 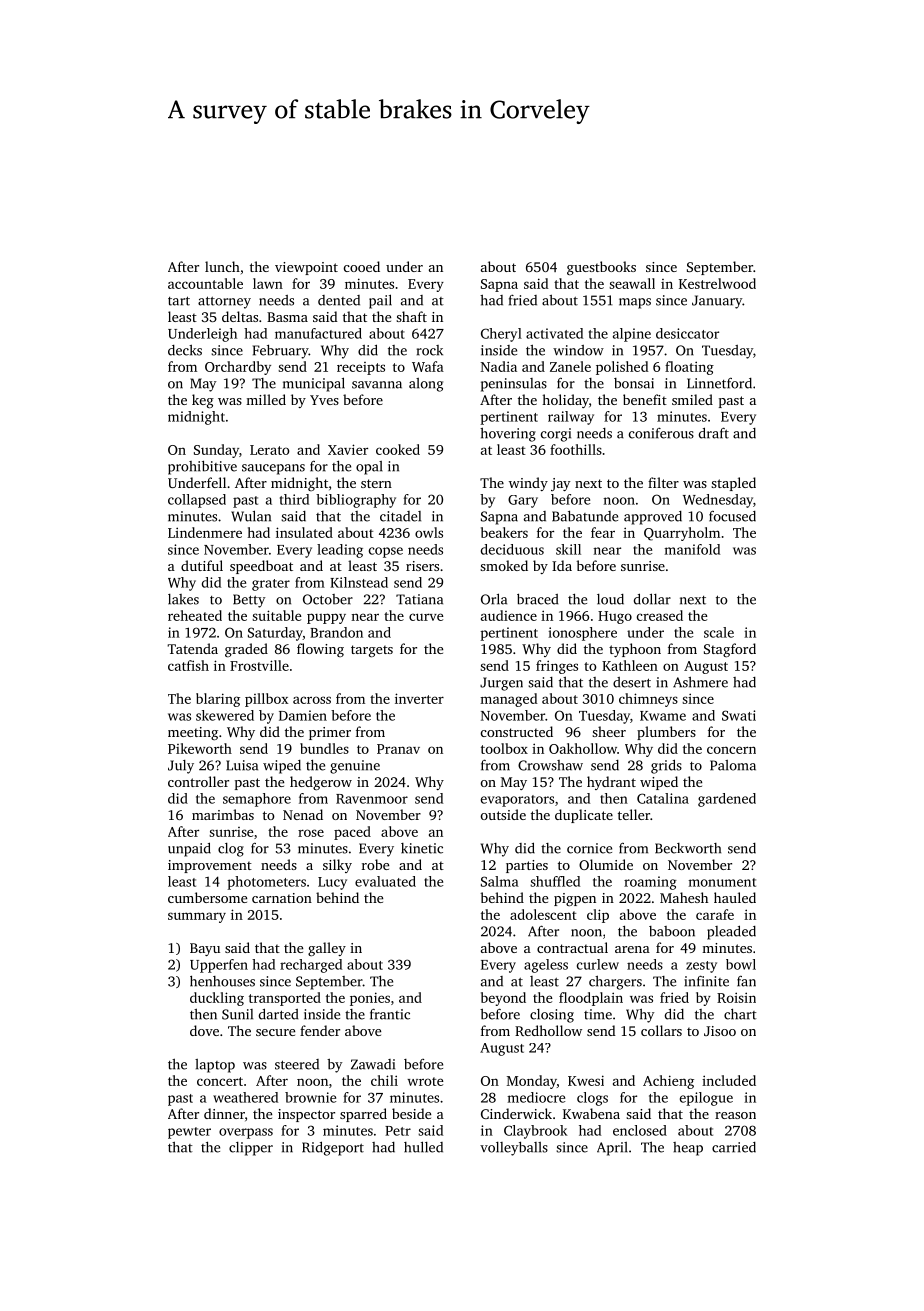 What do you see at coordinates (398, 749) in the document?
I see `Pranav` at bounding box center [398, 749].
